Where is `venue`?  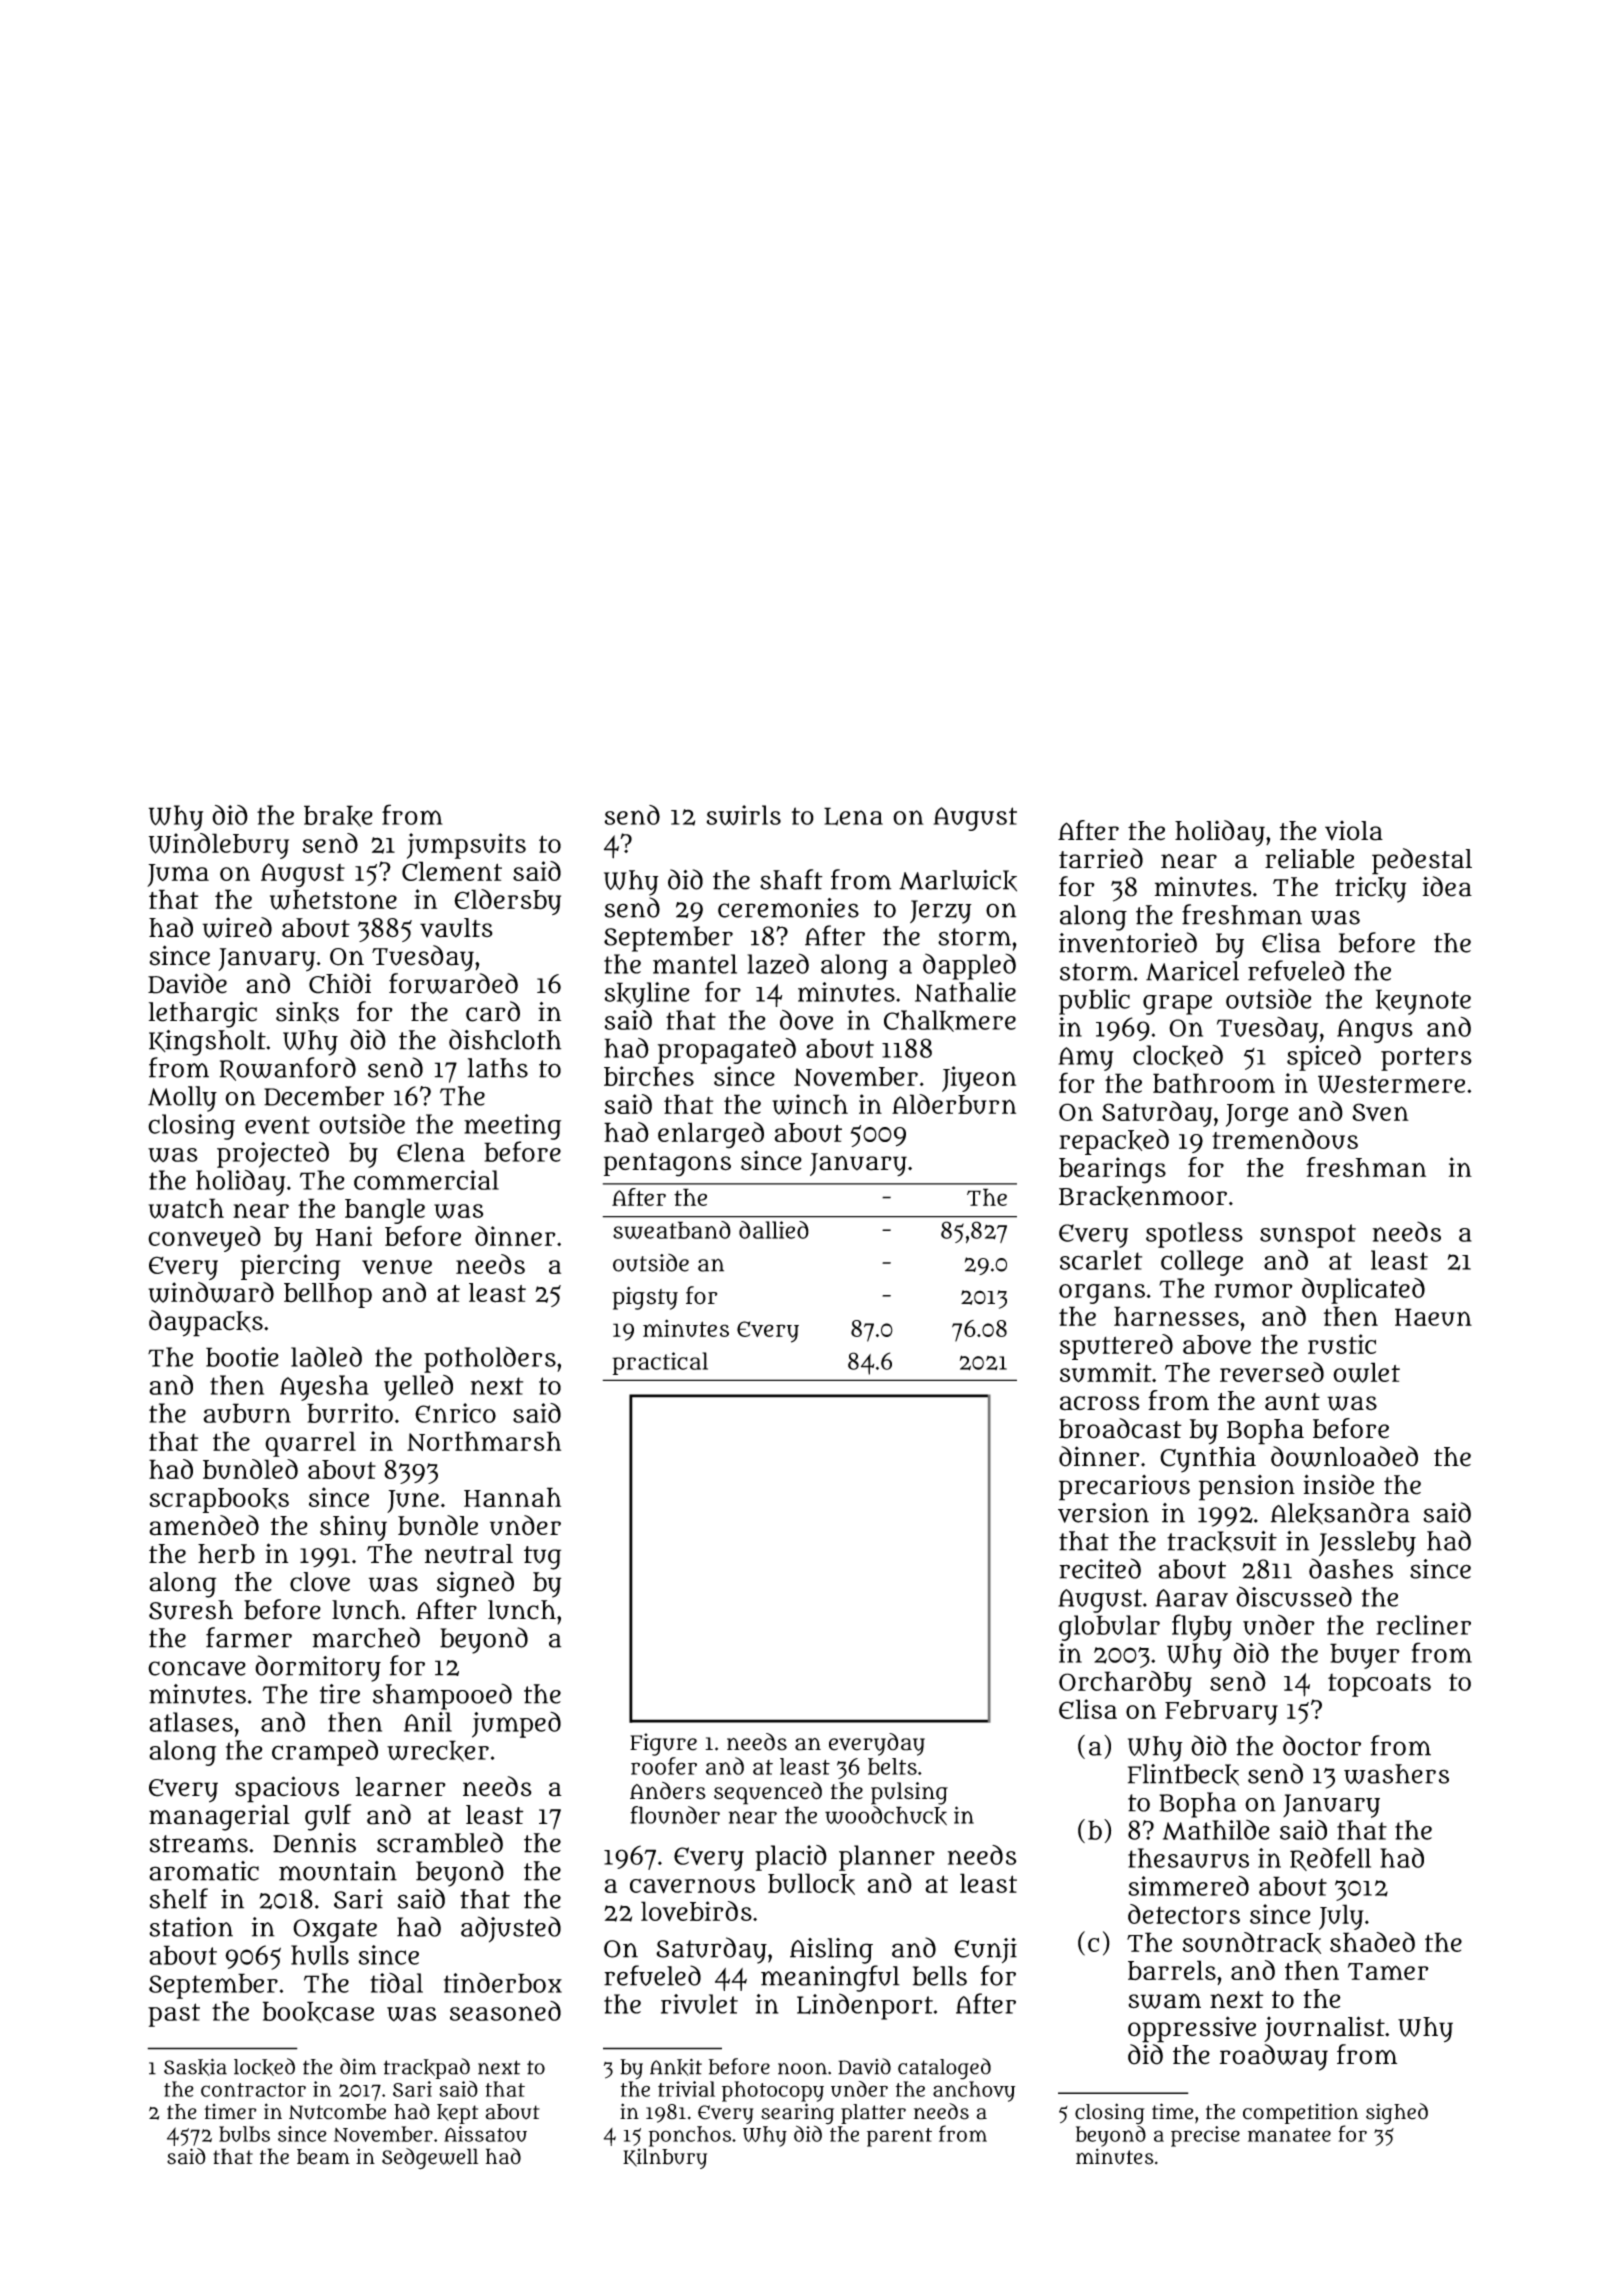 venue is located at coordinates (397, 1266).
